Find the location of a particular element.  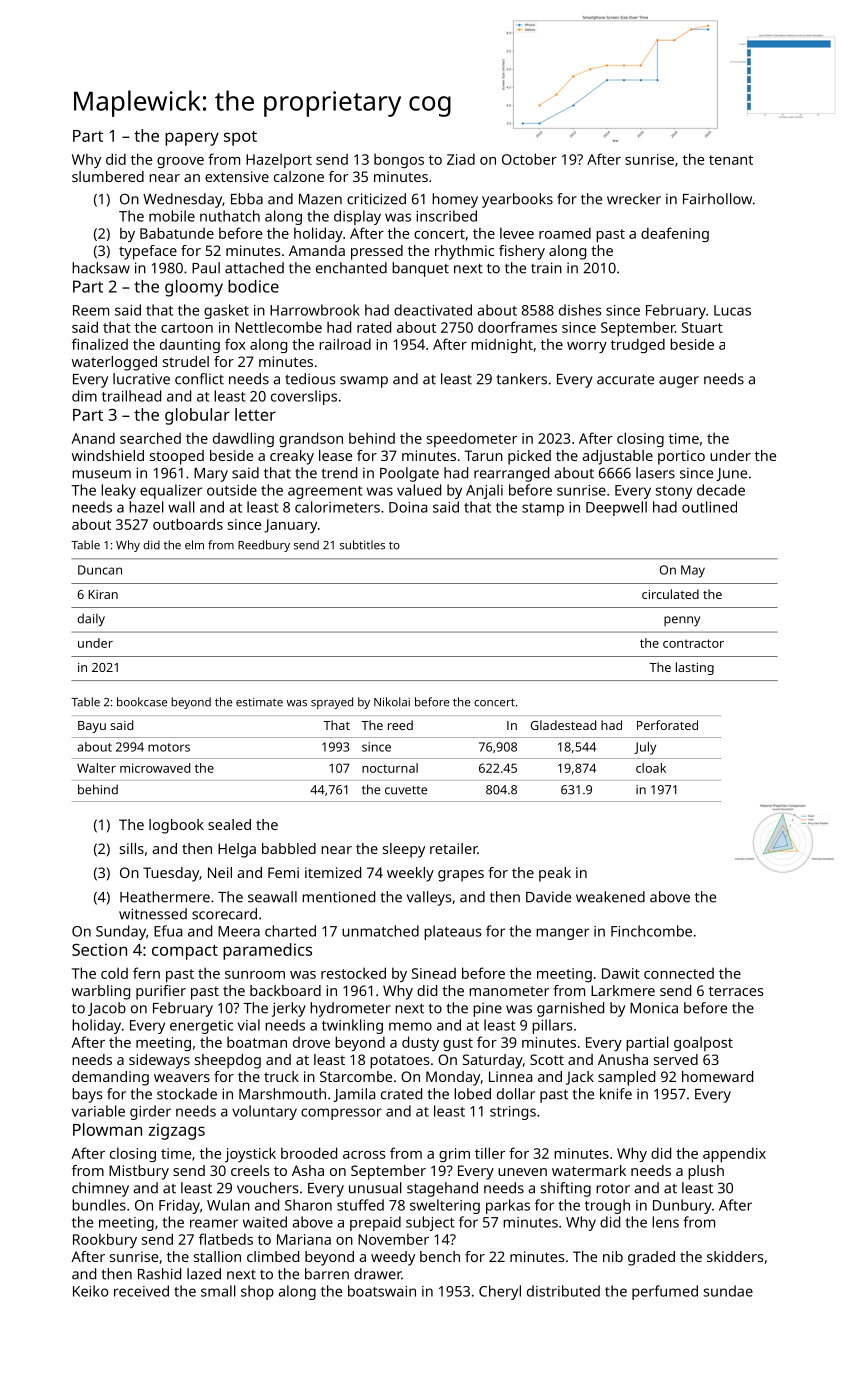

stallion is located at coordinates (217, 1256).
